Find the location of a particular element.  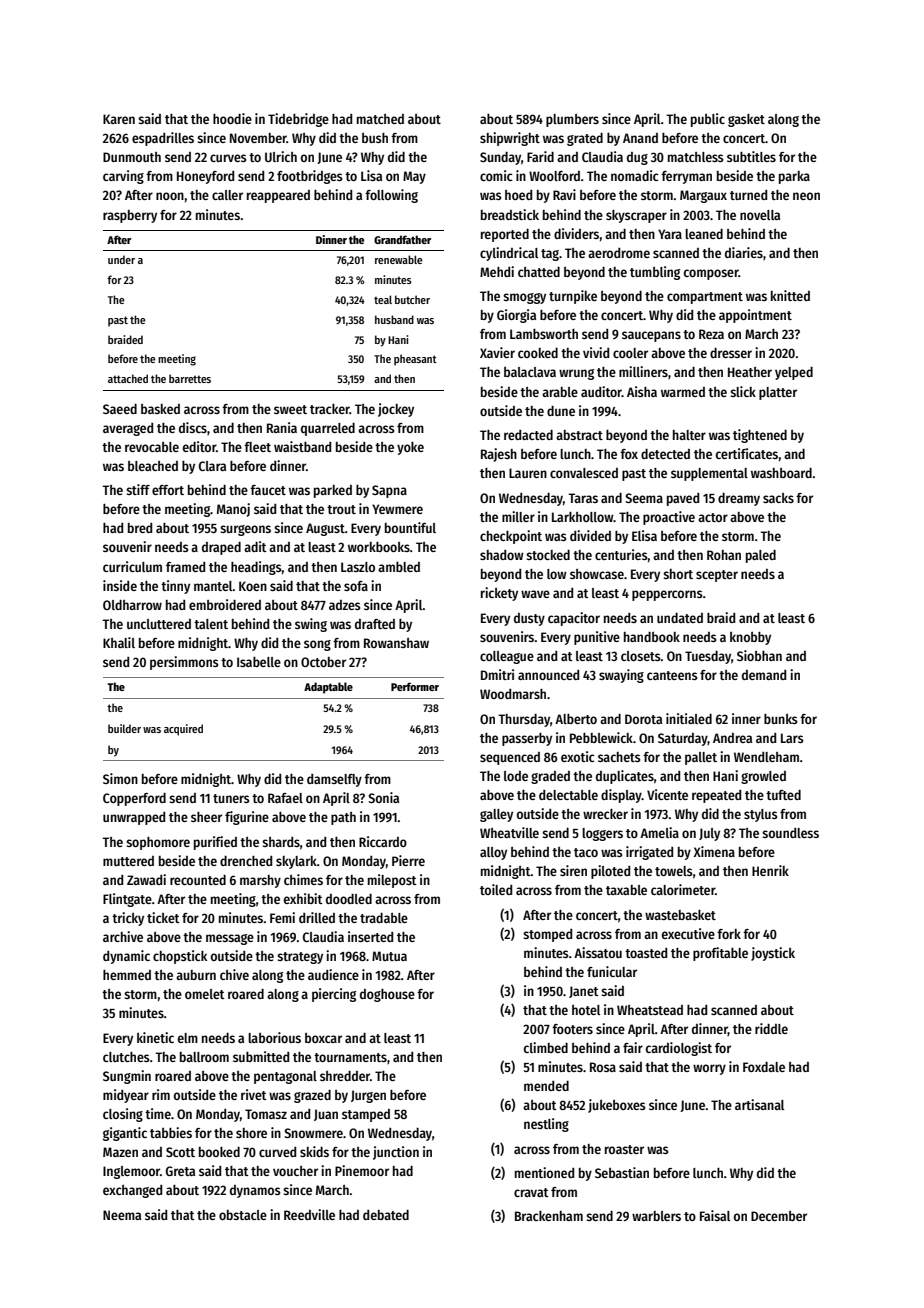

hoodie is located at coordinates (232, 118).
